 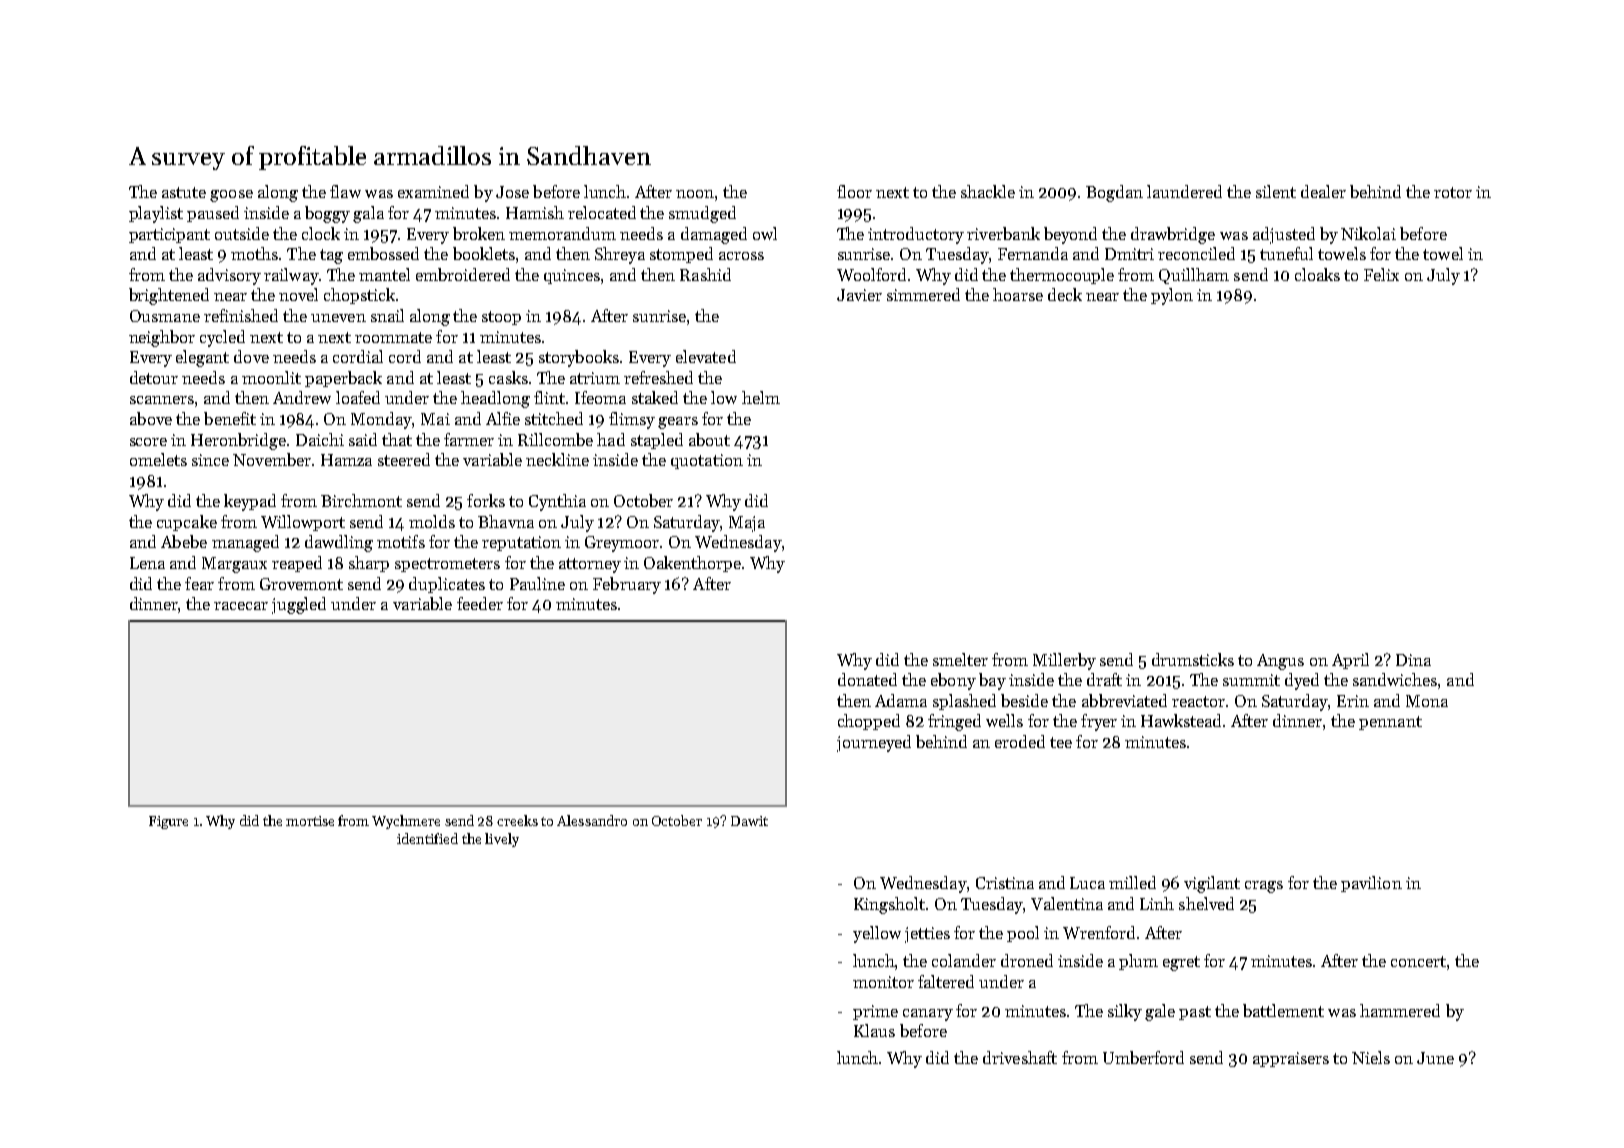 What do you see at coordinates (875, 1012) in the screenshot?
I see `prime` at bounding box center [875, 1012].
